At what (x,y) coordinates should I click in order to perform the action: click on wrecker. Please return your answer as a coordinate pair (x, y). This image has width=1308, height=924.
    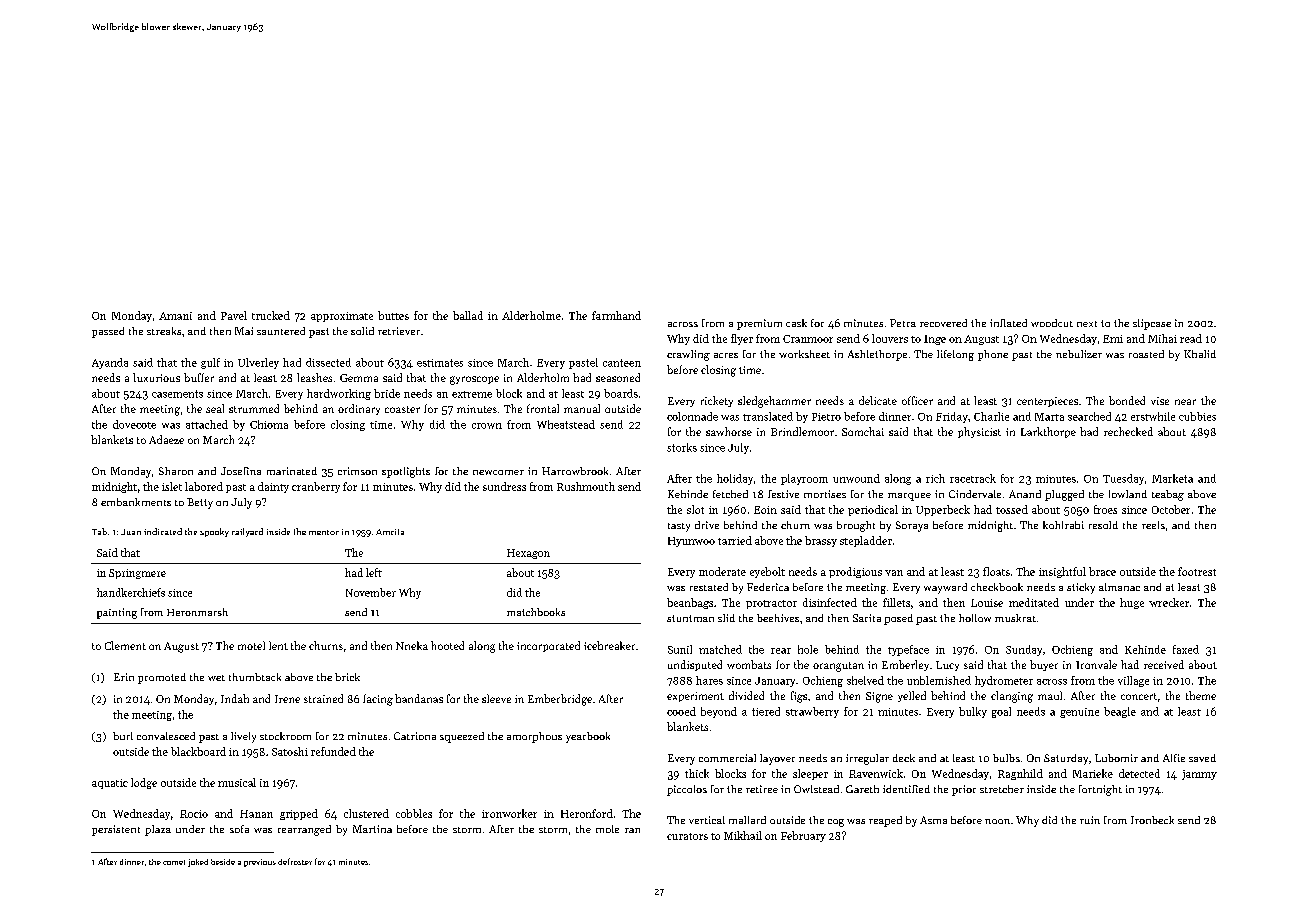
    Looking at the image, I should click on (1169, 602).
